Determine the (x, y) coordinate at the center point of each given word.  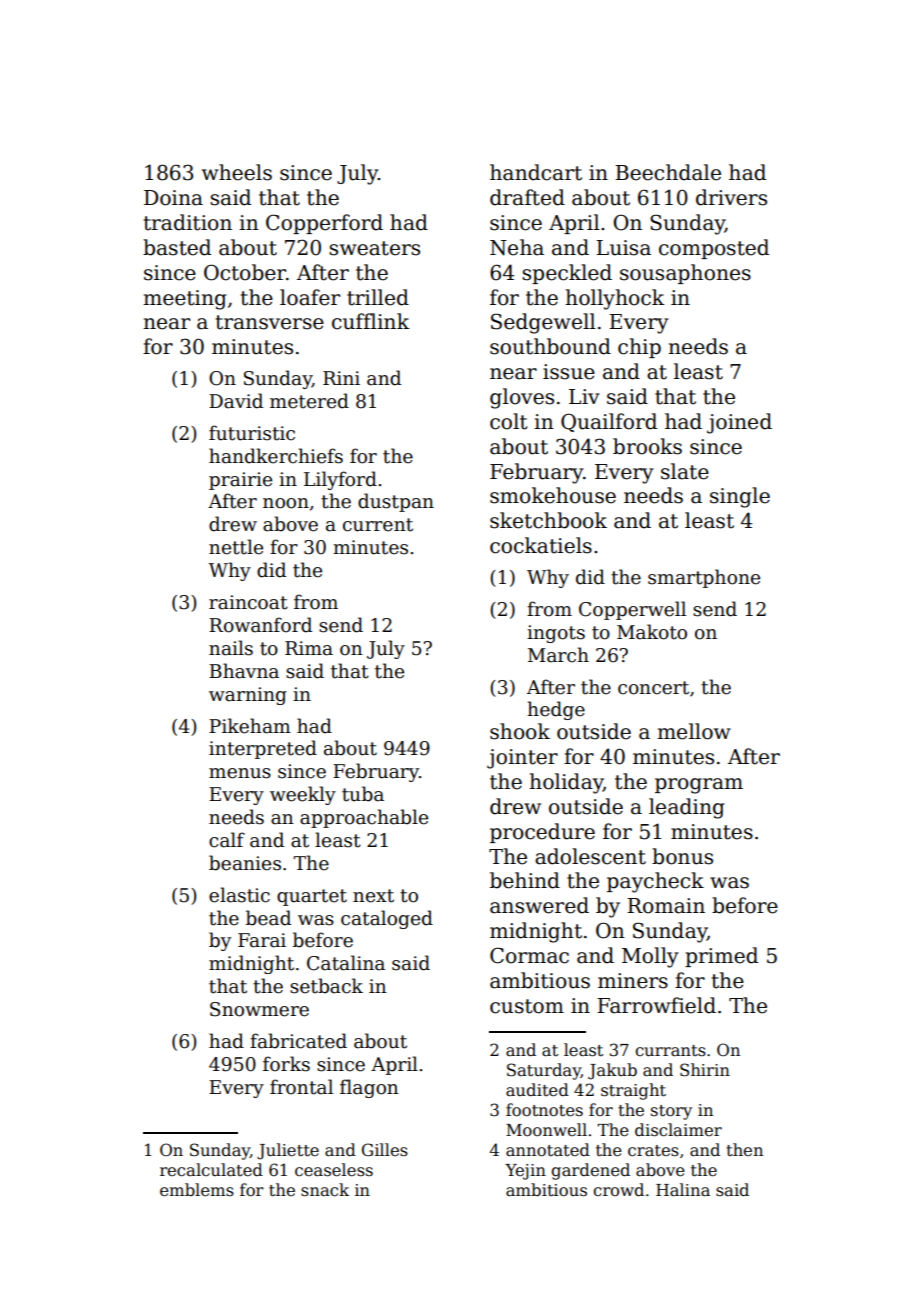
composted (714, 249)
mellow (694, 731)
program (699, 786)
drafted (527, 197)
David (236, 401)
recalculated (211, 1170)
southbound (550, 346)
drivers (731, 197)
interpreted (263, 749)
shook (520, 731)
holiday (566, 783)
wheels (237, 172)
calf (227, 840)
